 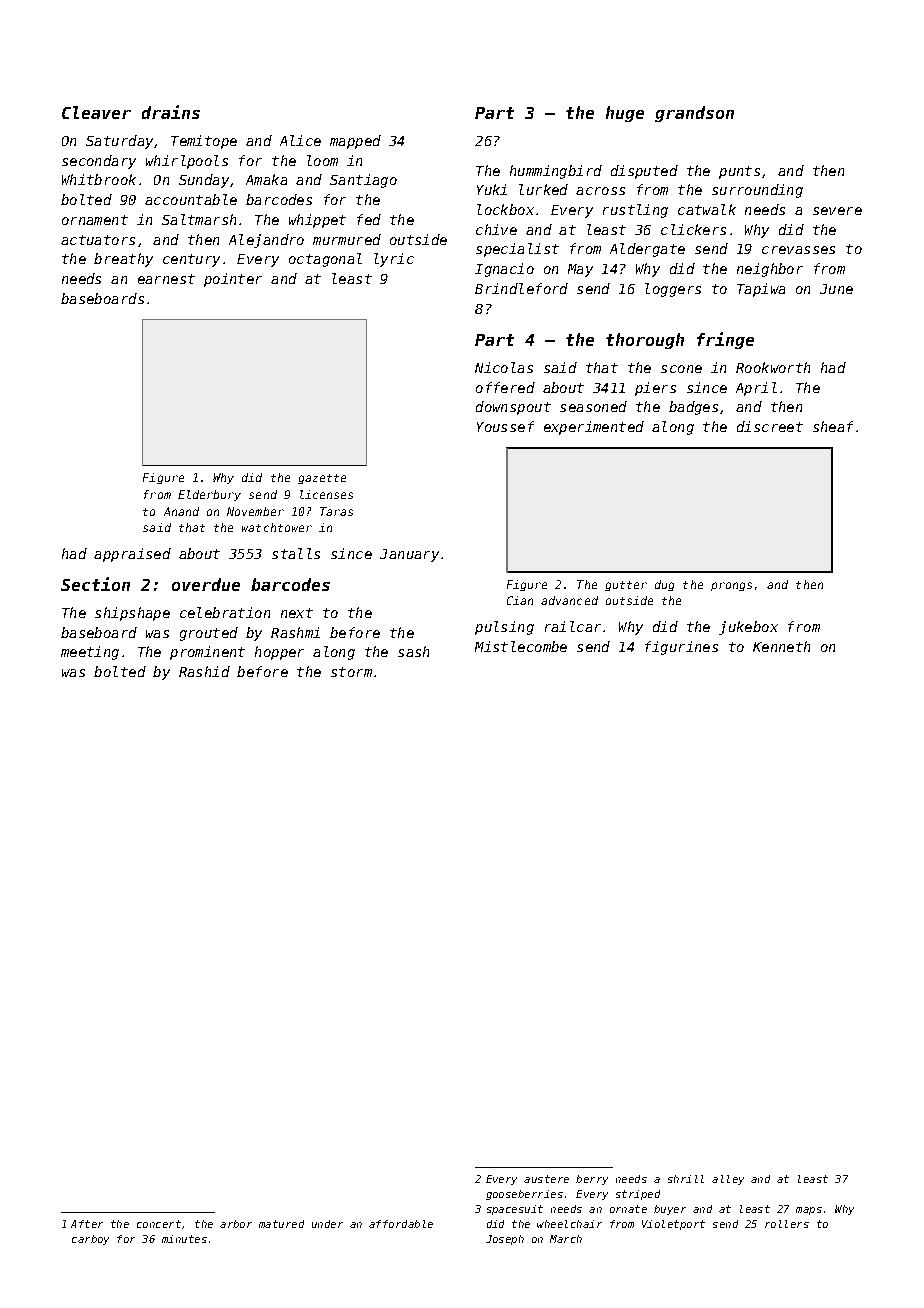 What do you see at coordinates (837, 211) in the image?
I see `severe` at bounding box center [837, 211].
